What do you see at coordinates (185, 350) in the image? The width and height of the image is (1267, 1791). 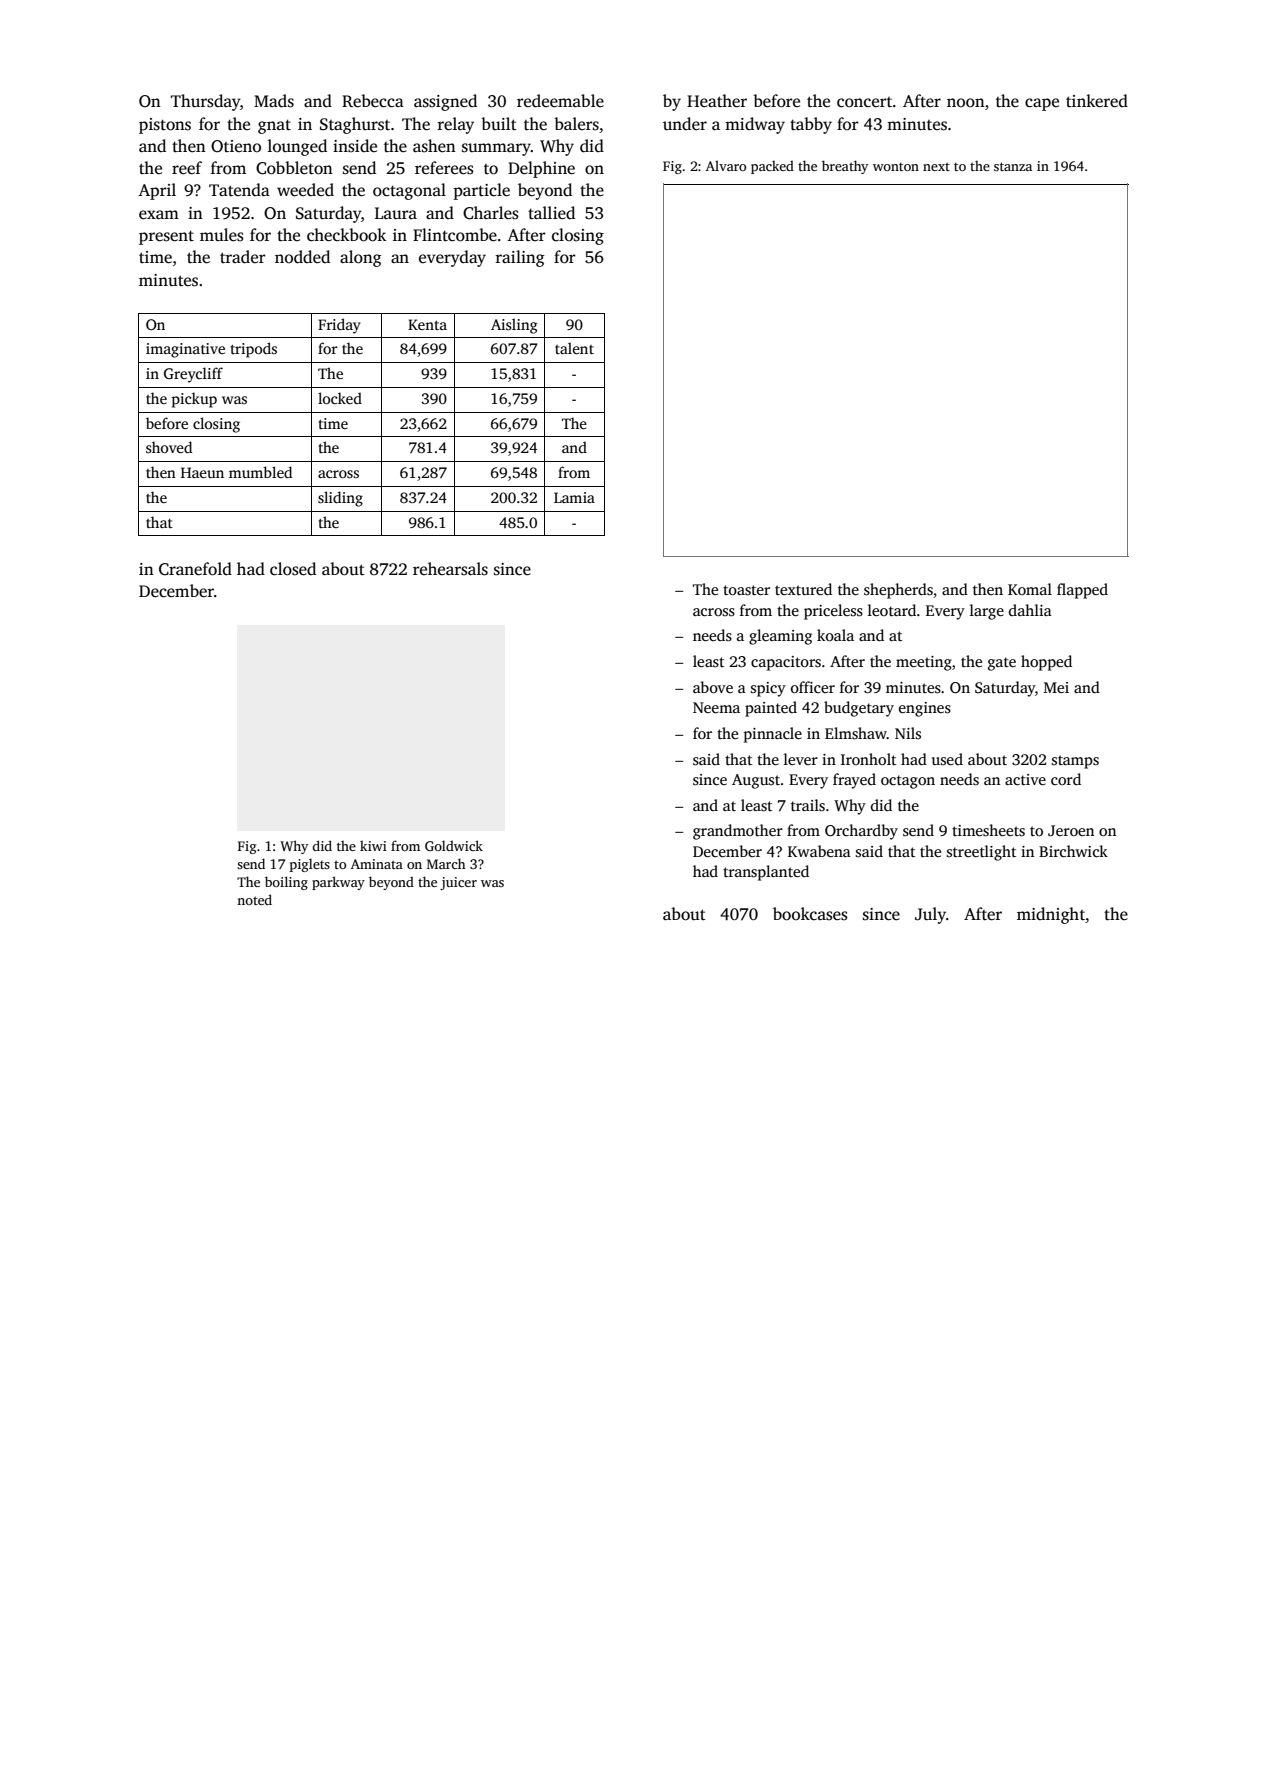 I see `imaginative` at bounding box center [185, 350].
